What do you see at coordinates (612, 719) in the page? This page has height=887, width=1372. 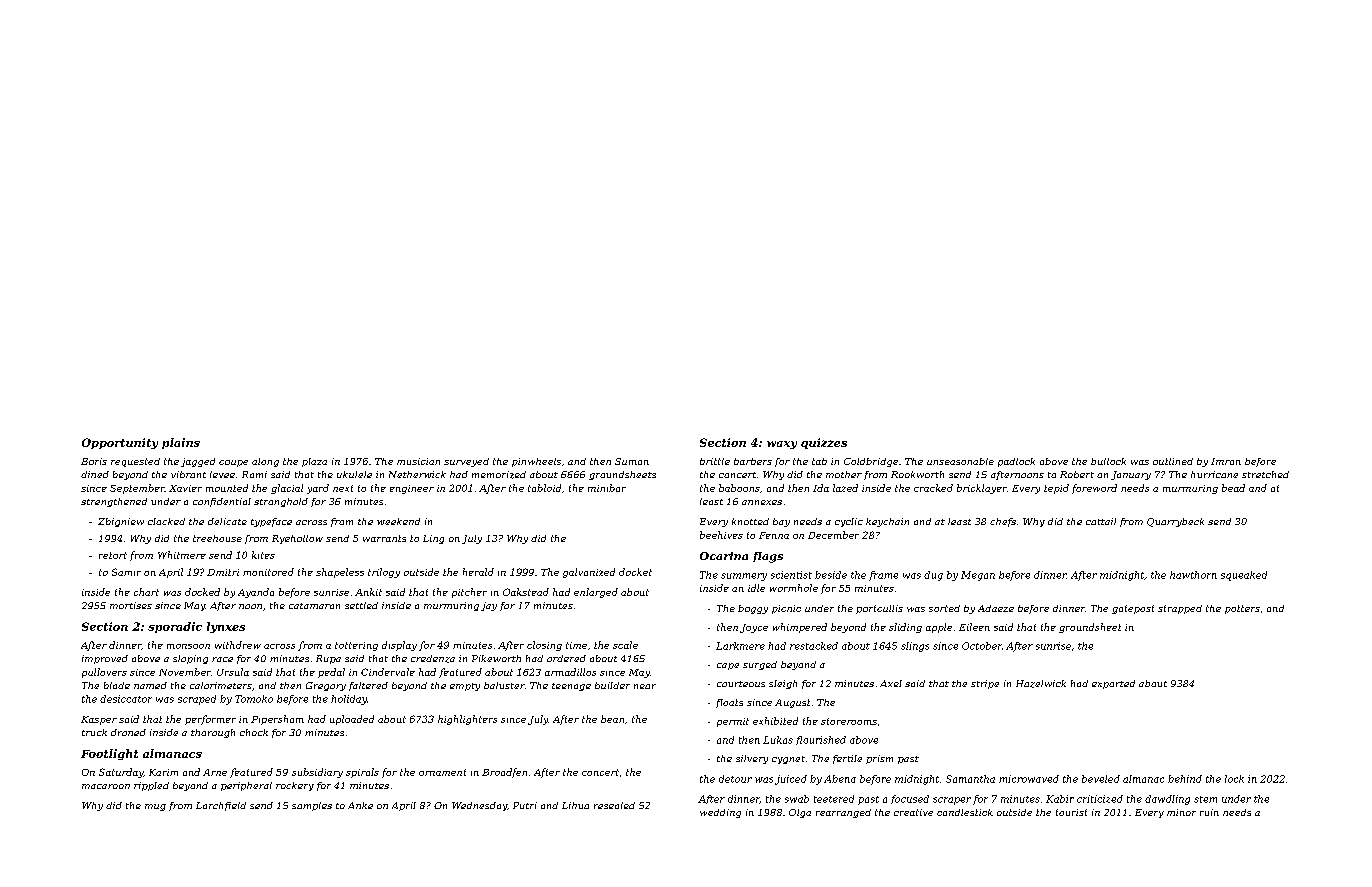 I see `bean` at bounding box center [612, 719].
